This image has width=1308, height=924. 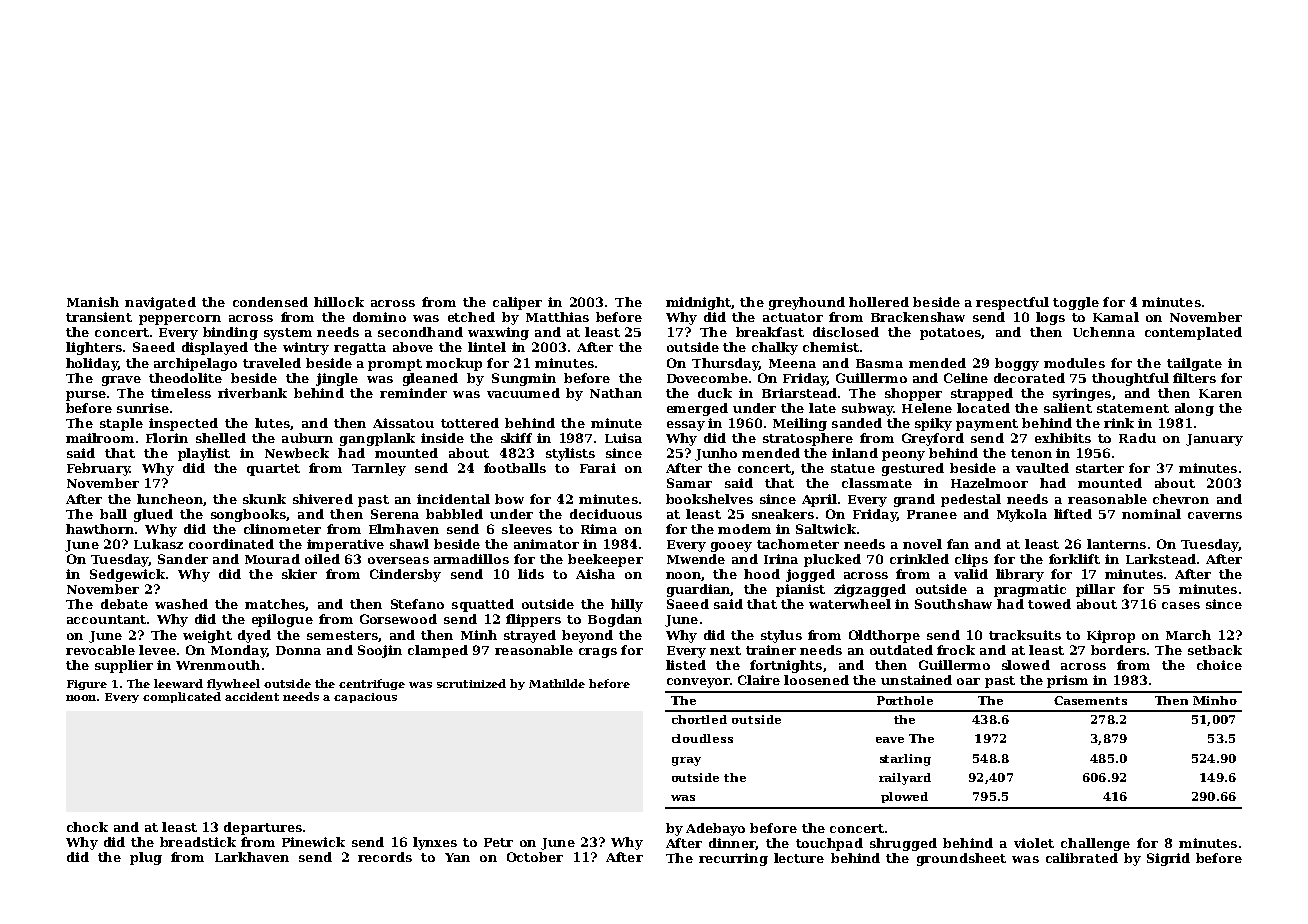 I want to click on modules, so click(x=1074, y=363).
